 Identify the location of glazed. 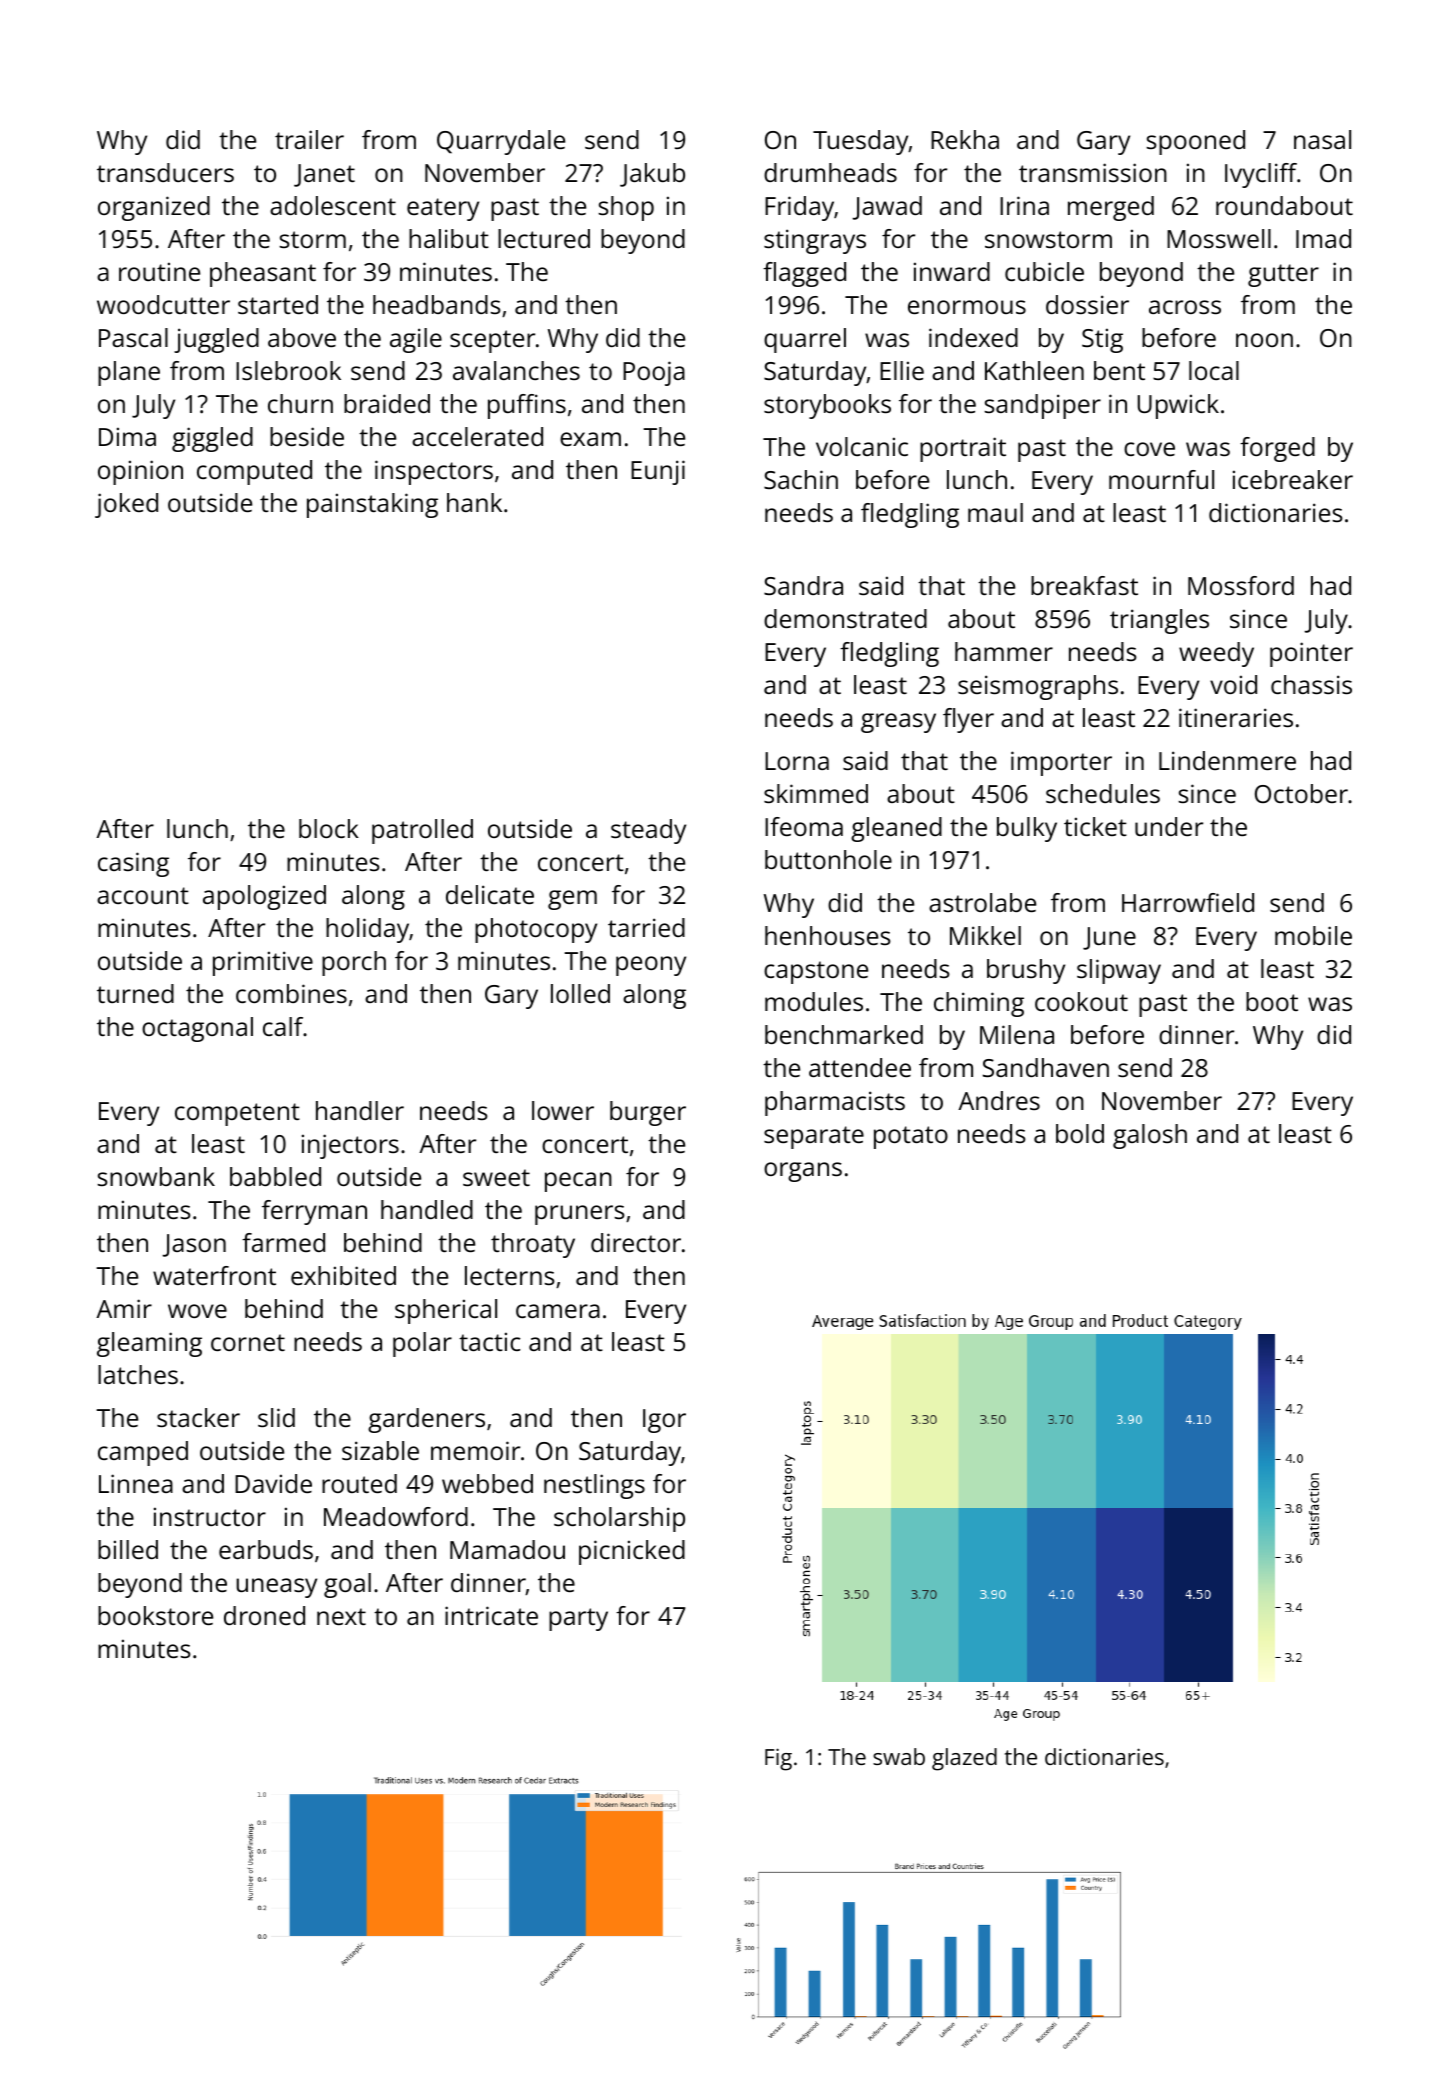
(964, 1759).
